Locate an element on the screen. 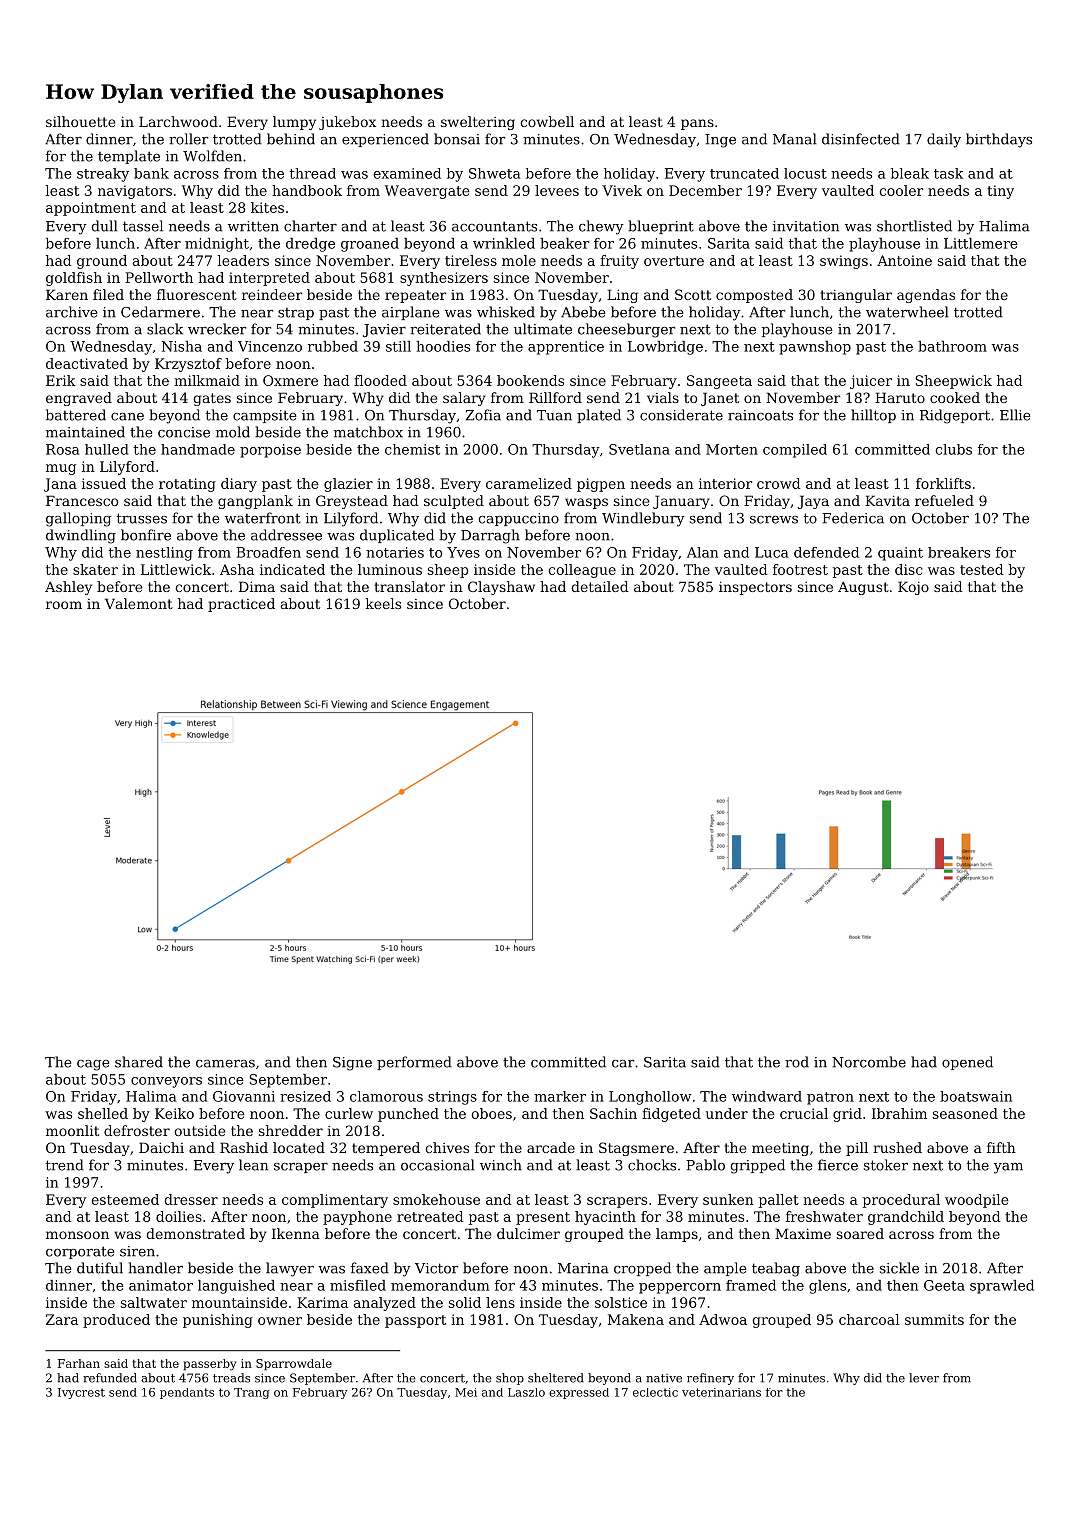  Pellworth is located at coordinates (159, 277).
